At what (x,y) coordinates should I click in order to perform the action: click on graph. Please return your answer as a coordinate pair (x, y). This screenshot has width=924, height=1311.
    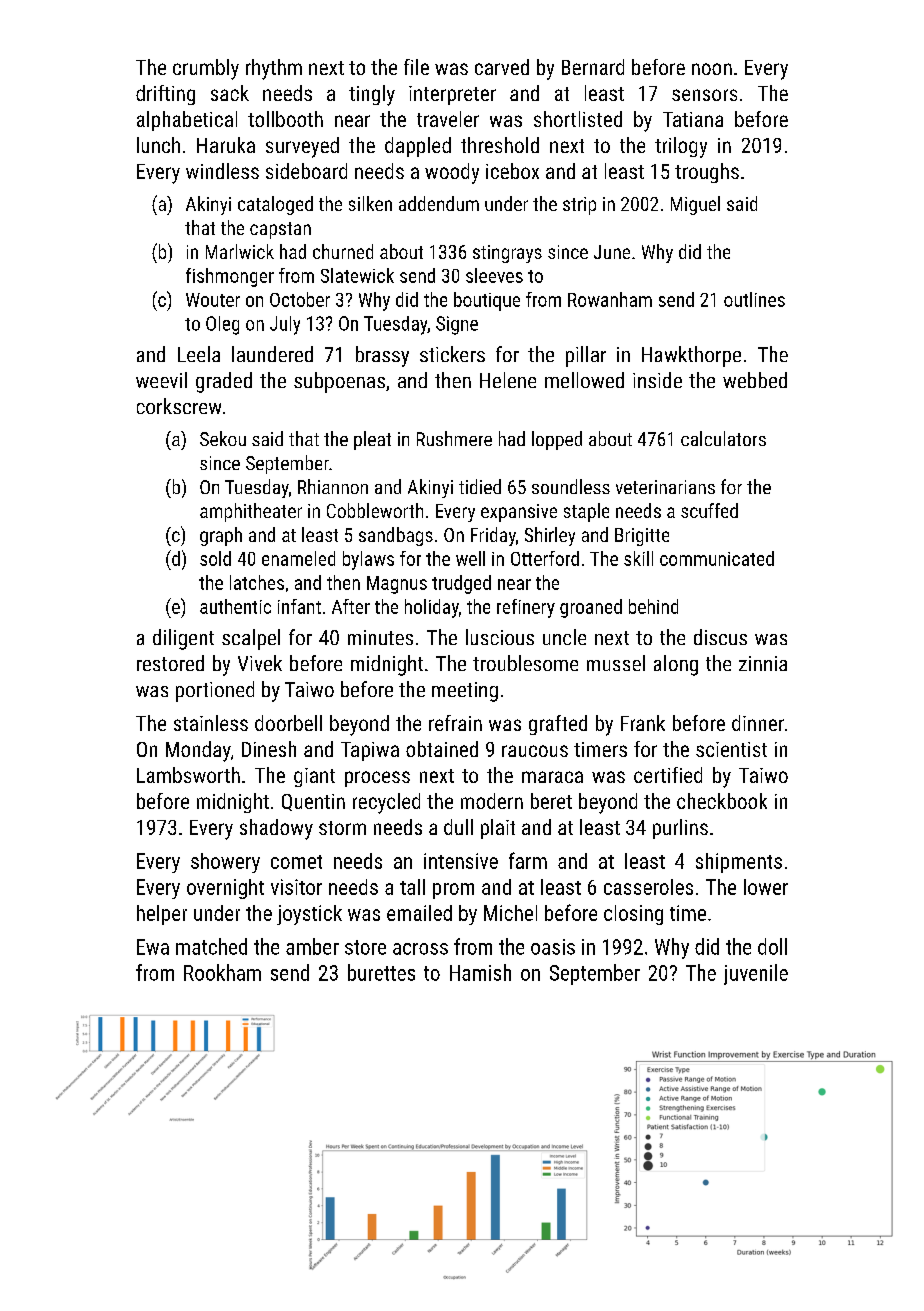
    Looking at the image, I should click on (221, 536).
